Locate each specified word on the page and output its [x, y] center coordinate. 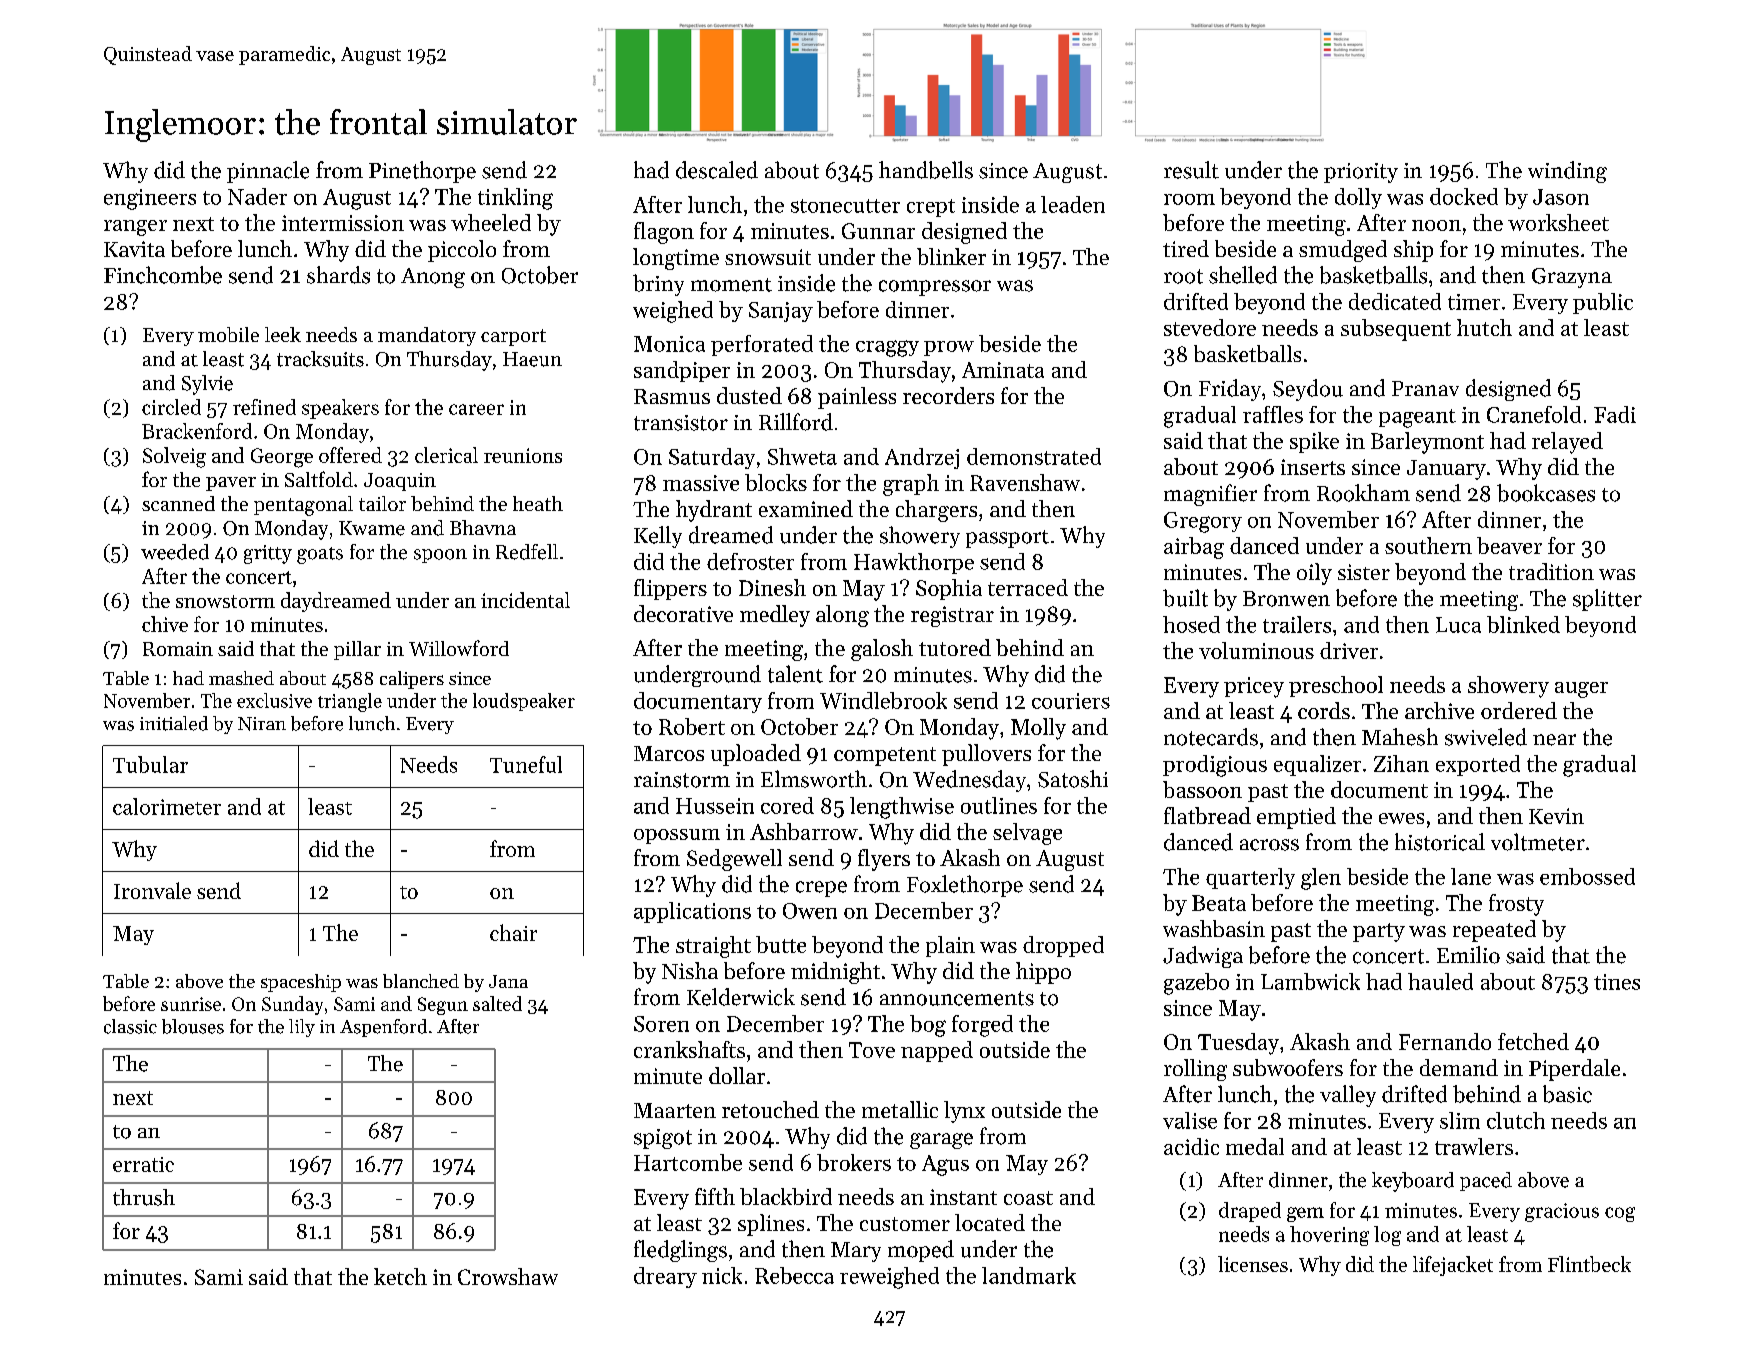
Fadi [1615, 414]
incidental [525, 600]
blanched [421, 981]
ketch [400, 1276]
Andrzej [922, 458]
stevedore [1210, 327]
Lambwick [1310, 981]
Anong [433, 278]
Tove [872, 1050]
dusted [749, 395]
